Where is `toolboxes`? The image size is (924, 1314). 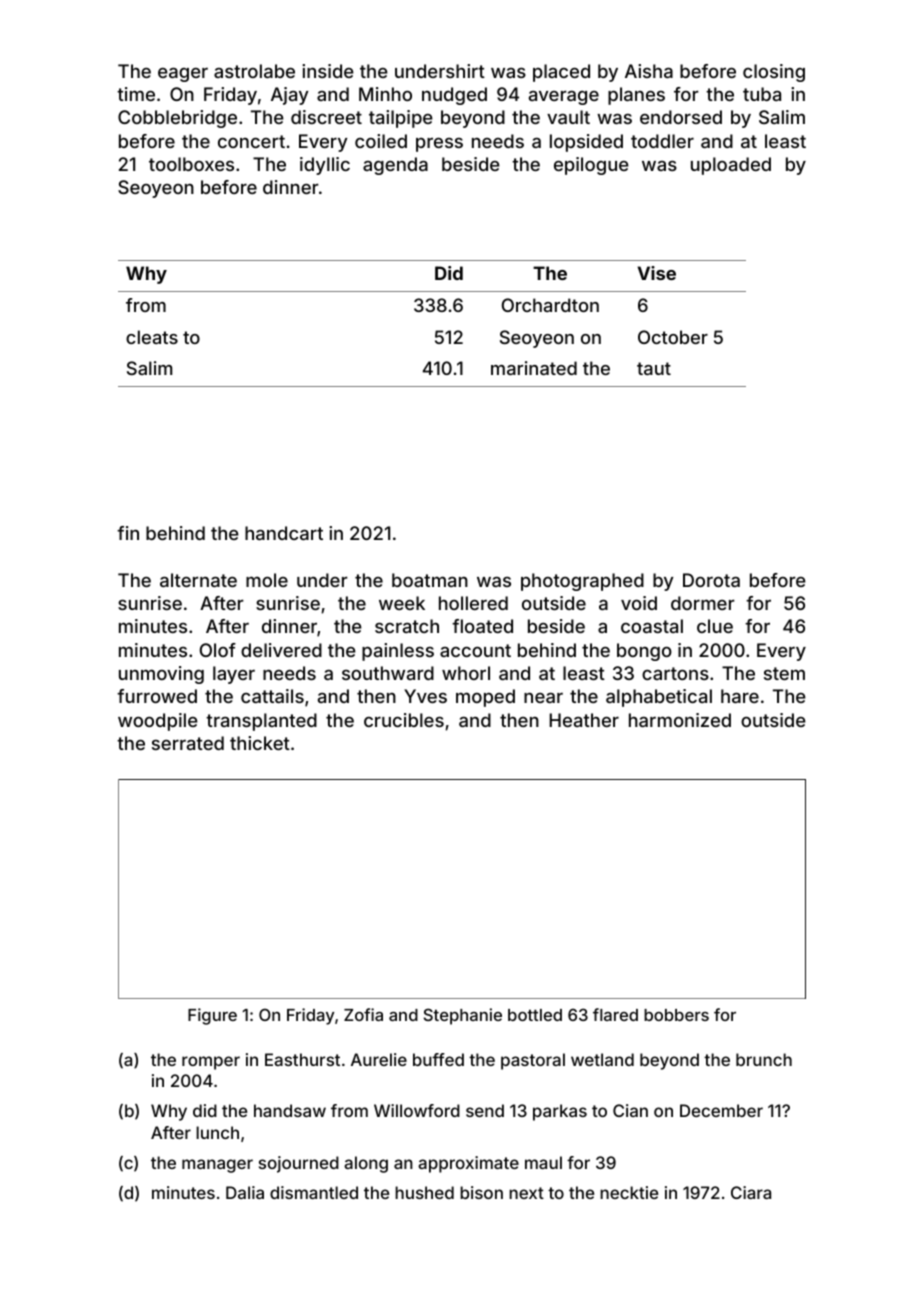
toolboxes is located at coordinates (191, 164).
